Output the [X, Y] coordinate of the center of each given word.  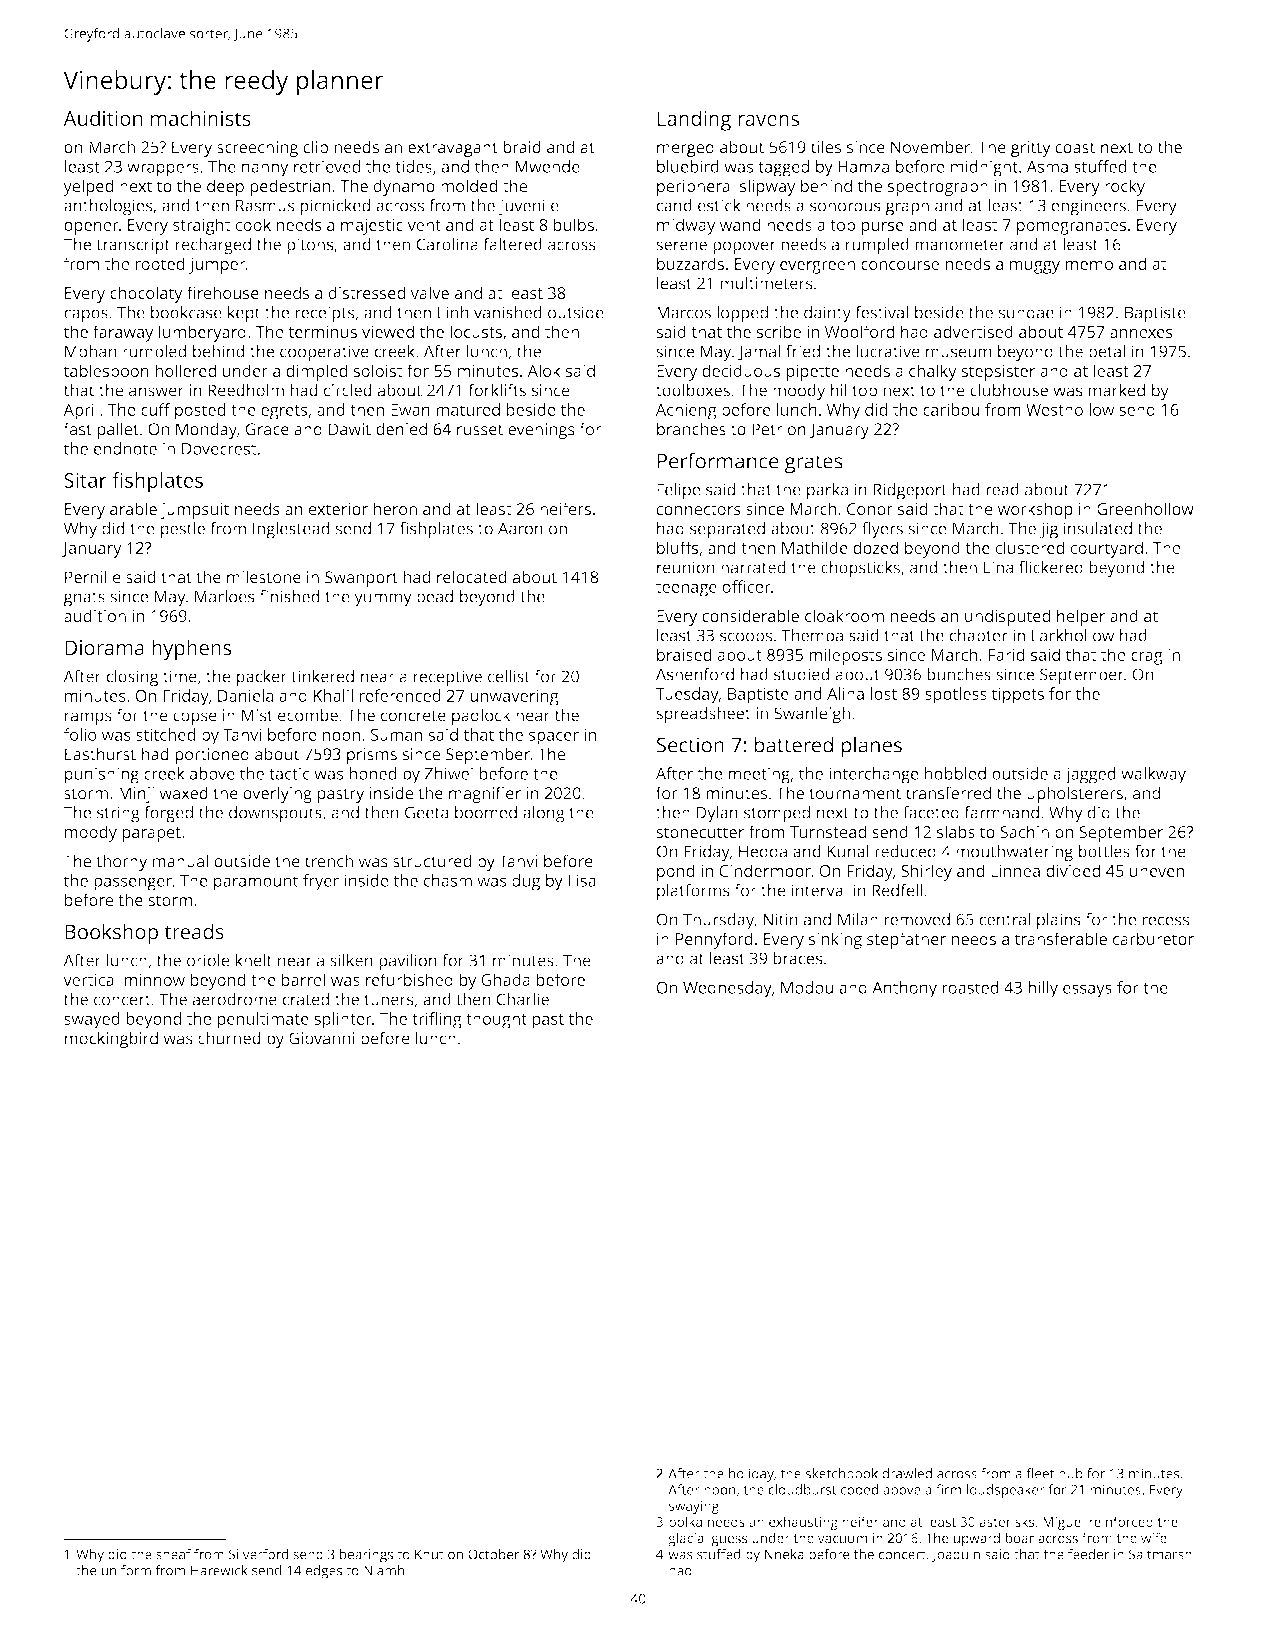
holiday [751, 1475]
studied [801, 674]
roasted [970, 987]
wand [740, 224]
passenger [133, 884]
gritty [1031, 149]
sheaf [173, 1554]
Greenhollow [1145, 508]
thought [496, 1020]
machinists [201, 118]
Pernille [93, 577]
